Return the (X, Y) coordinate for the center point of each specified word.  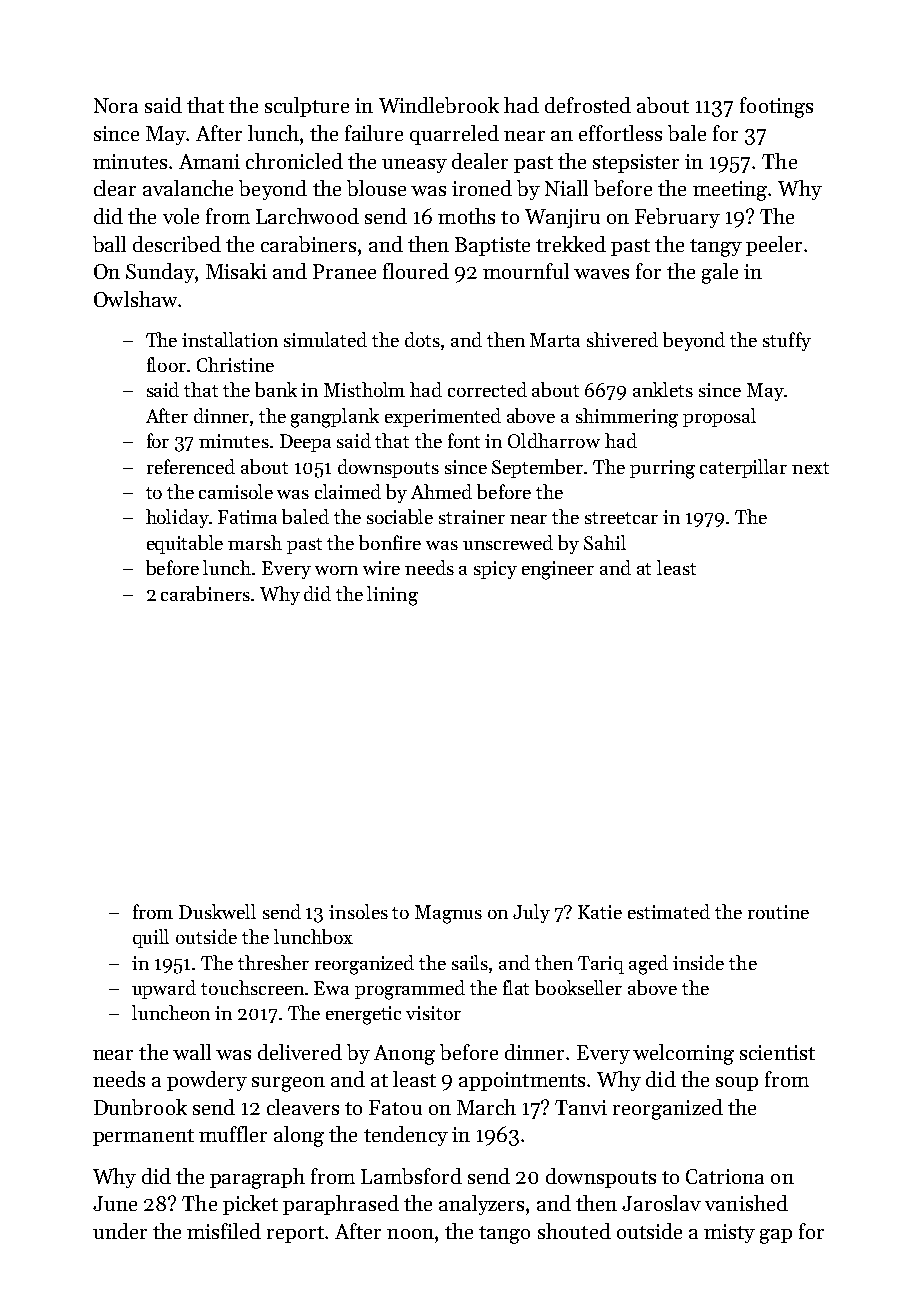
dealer (480, 161)
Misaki (236, 271)
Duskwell (217, 911)
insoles (358, 911)
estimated (669, 911)
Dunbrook (140, 1107)
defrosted (588, 105)
